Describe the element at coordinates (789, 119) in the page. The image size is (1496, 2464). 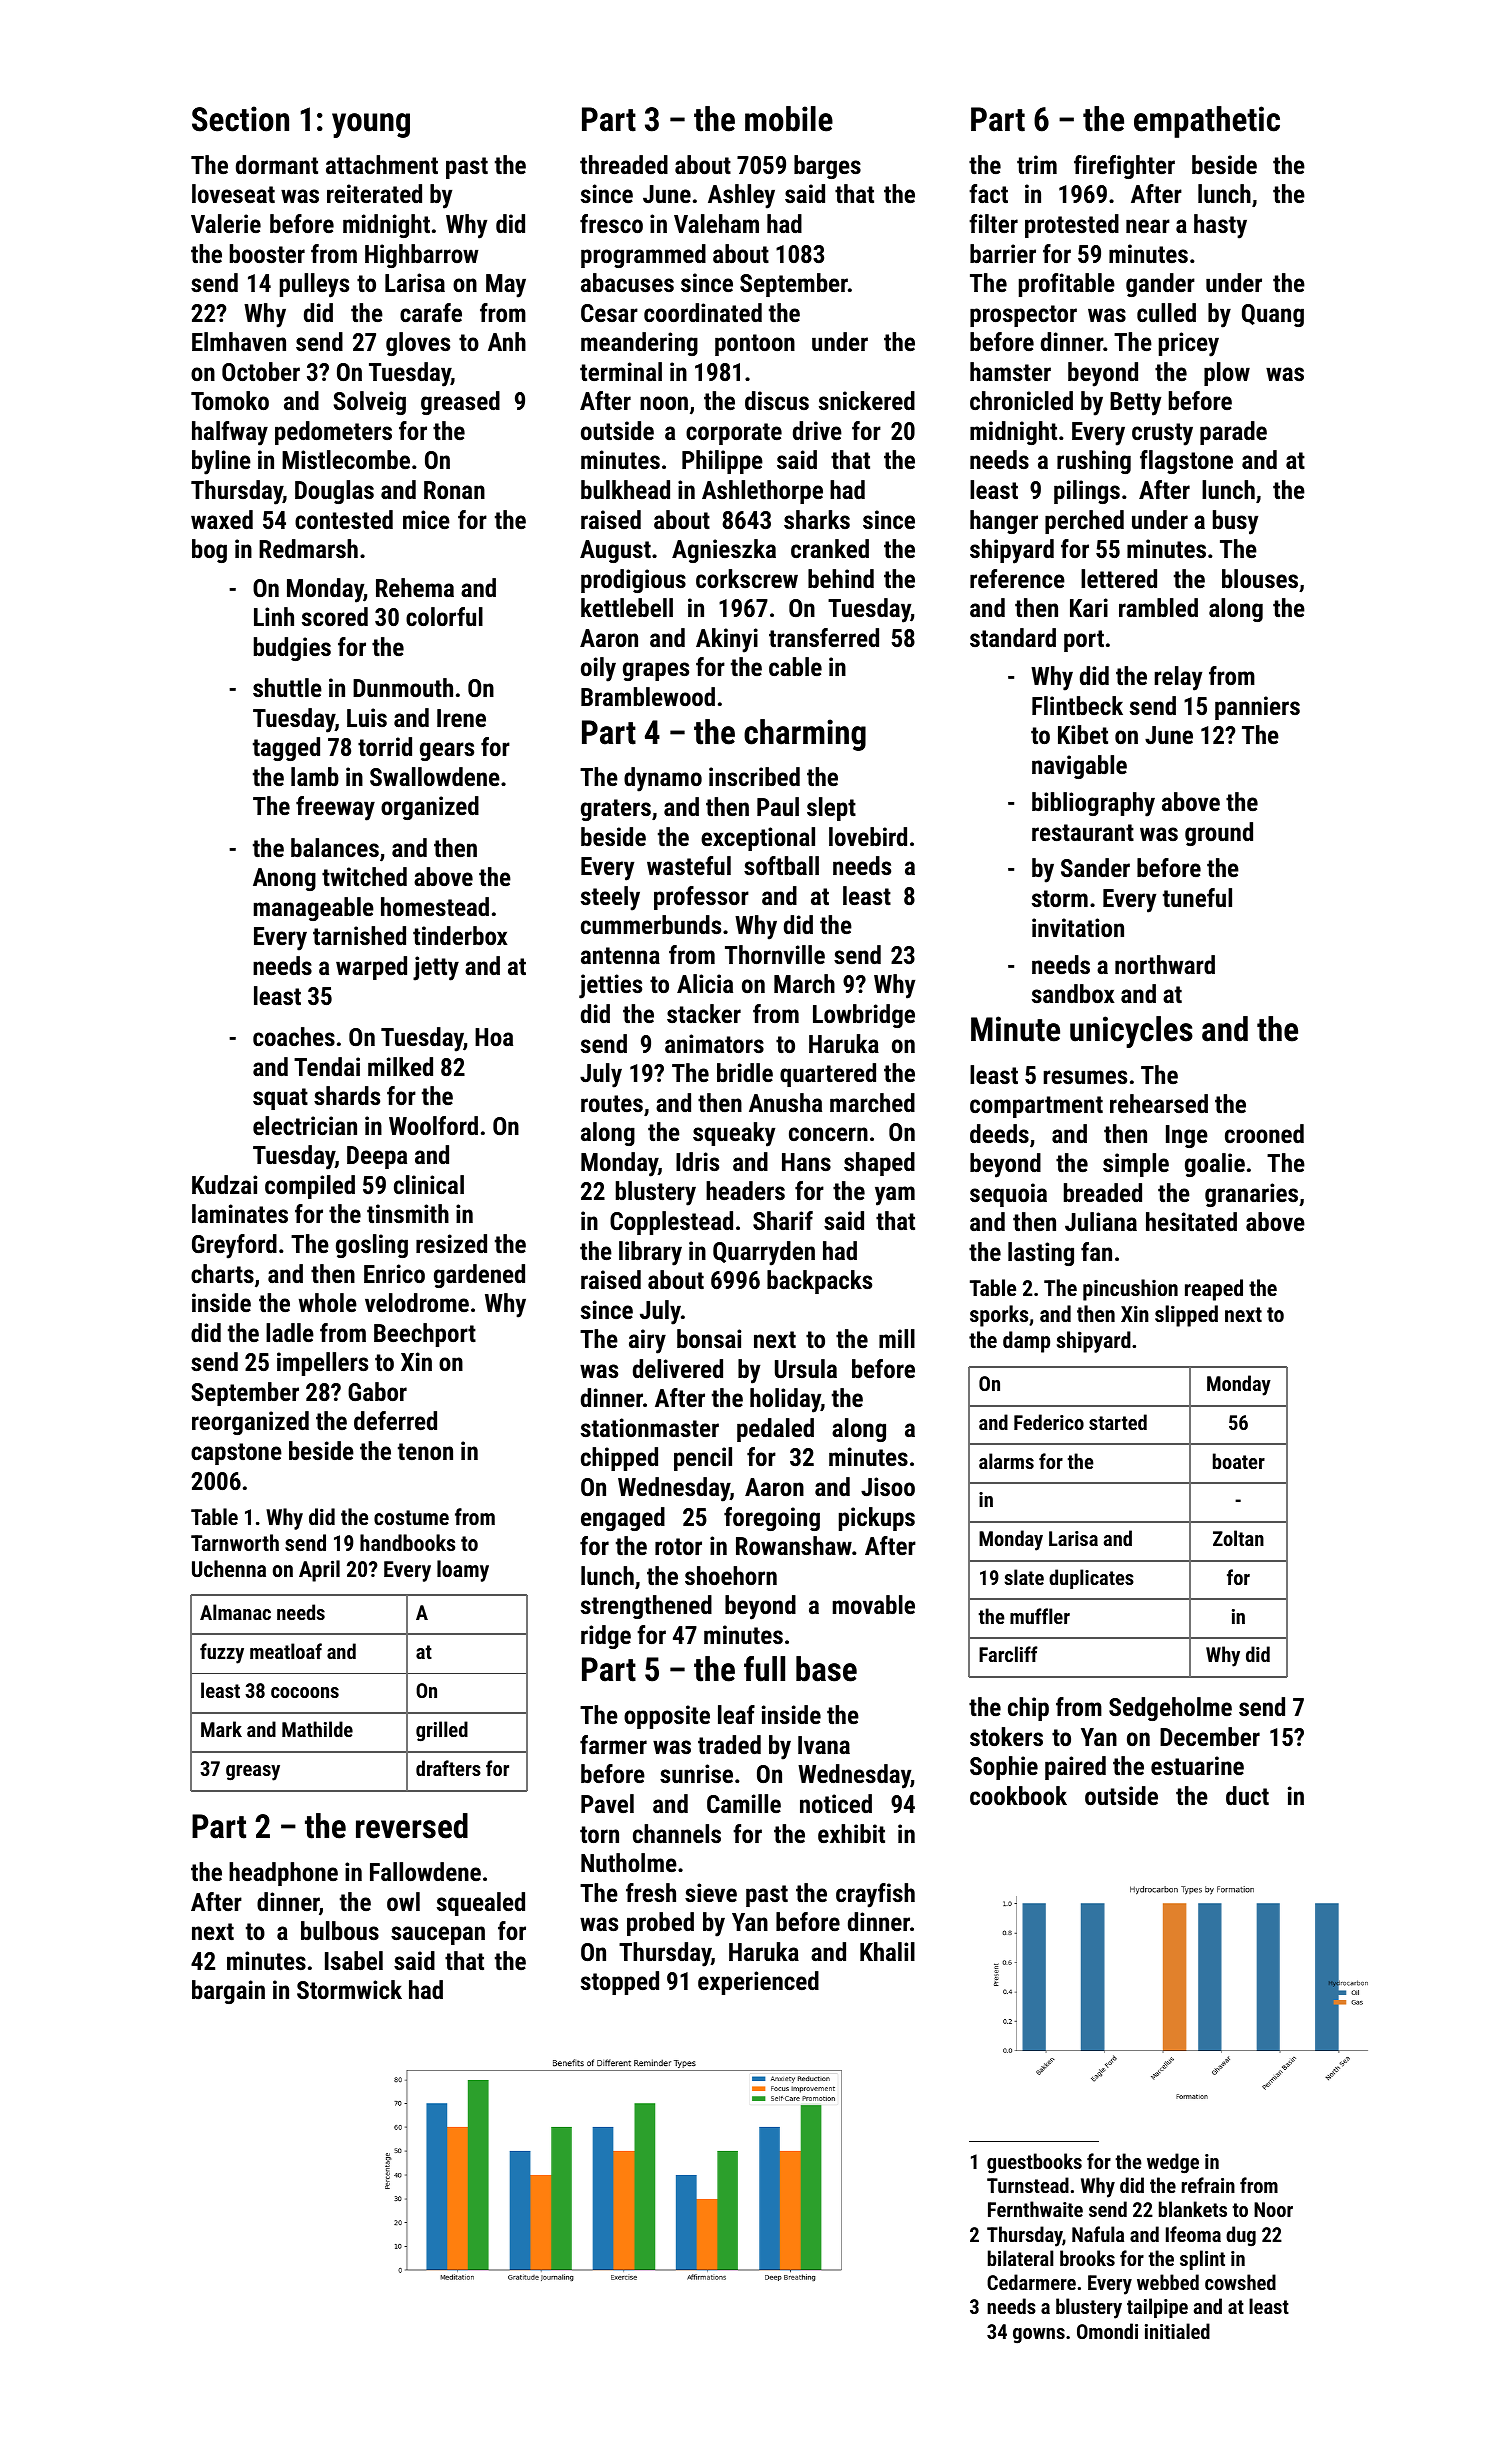
I see `mobile` at that location.
